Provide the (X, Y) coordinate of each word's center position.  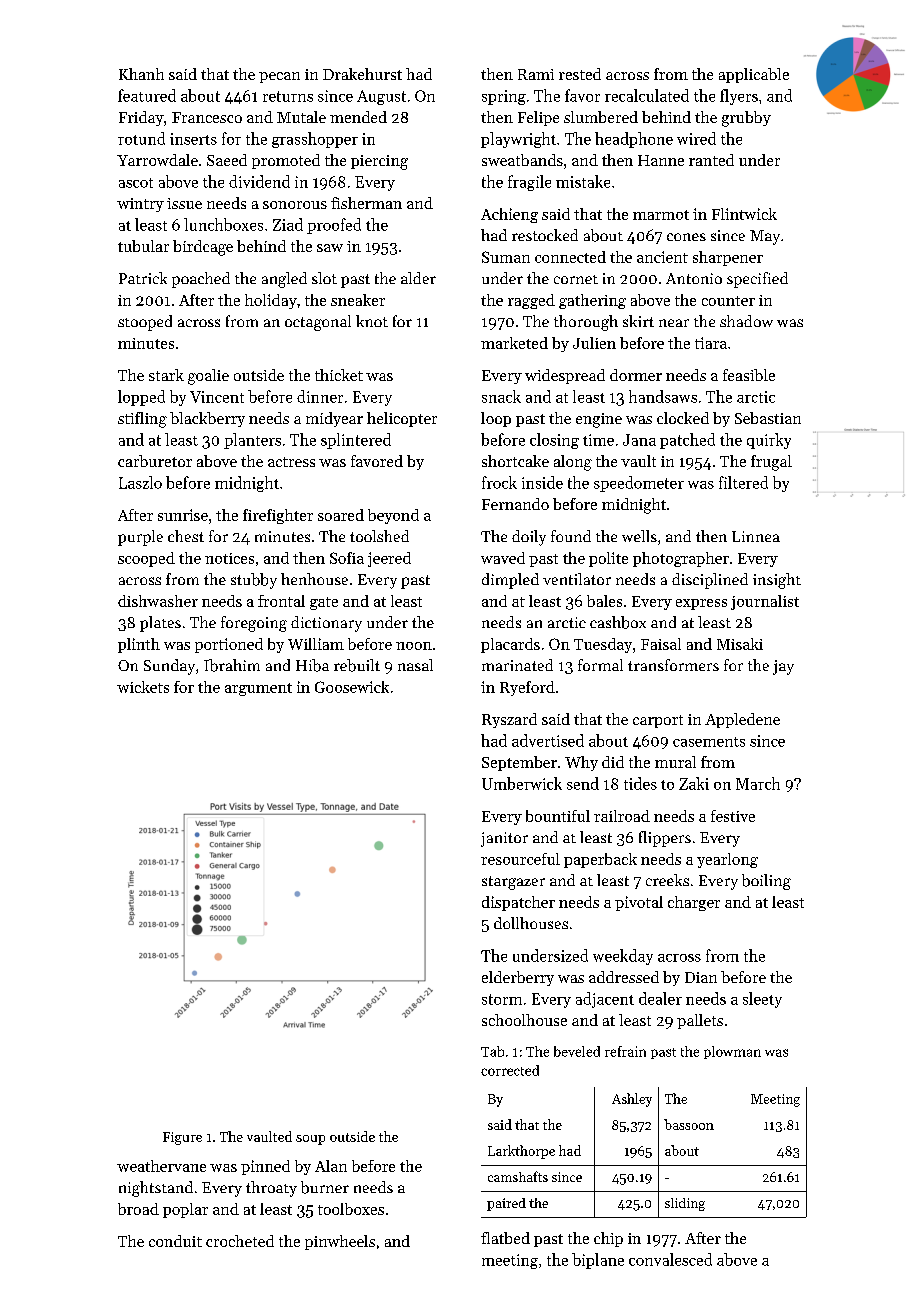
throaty (271, 1189)
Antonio (694, 278)
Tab (492, 1051)
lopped (141, 398)
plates (160, 624)
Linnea (756, 536)
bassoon (689, 1124)
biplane (598, 1261)
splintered (356, 441)
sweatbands (522, 160)
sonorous (295, 205)
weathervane (161, 1166)
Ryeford (527, 688)
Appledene (742, 720)
